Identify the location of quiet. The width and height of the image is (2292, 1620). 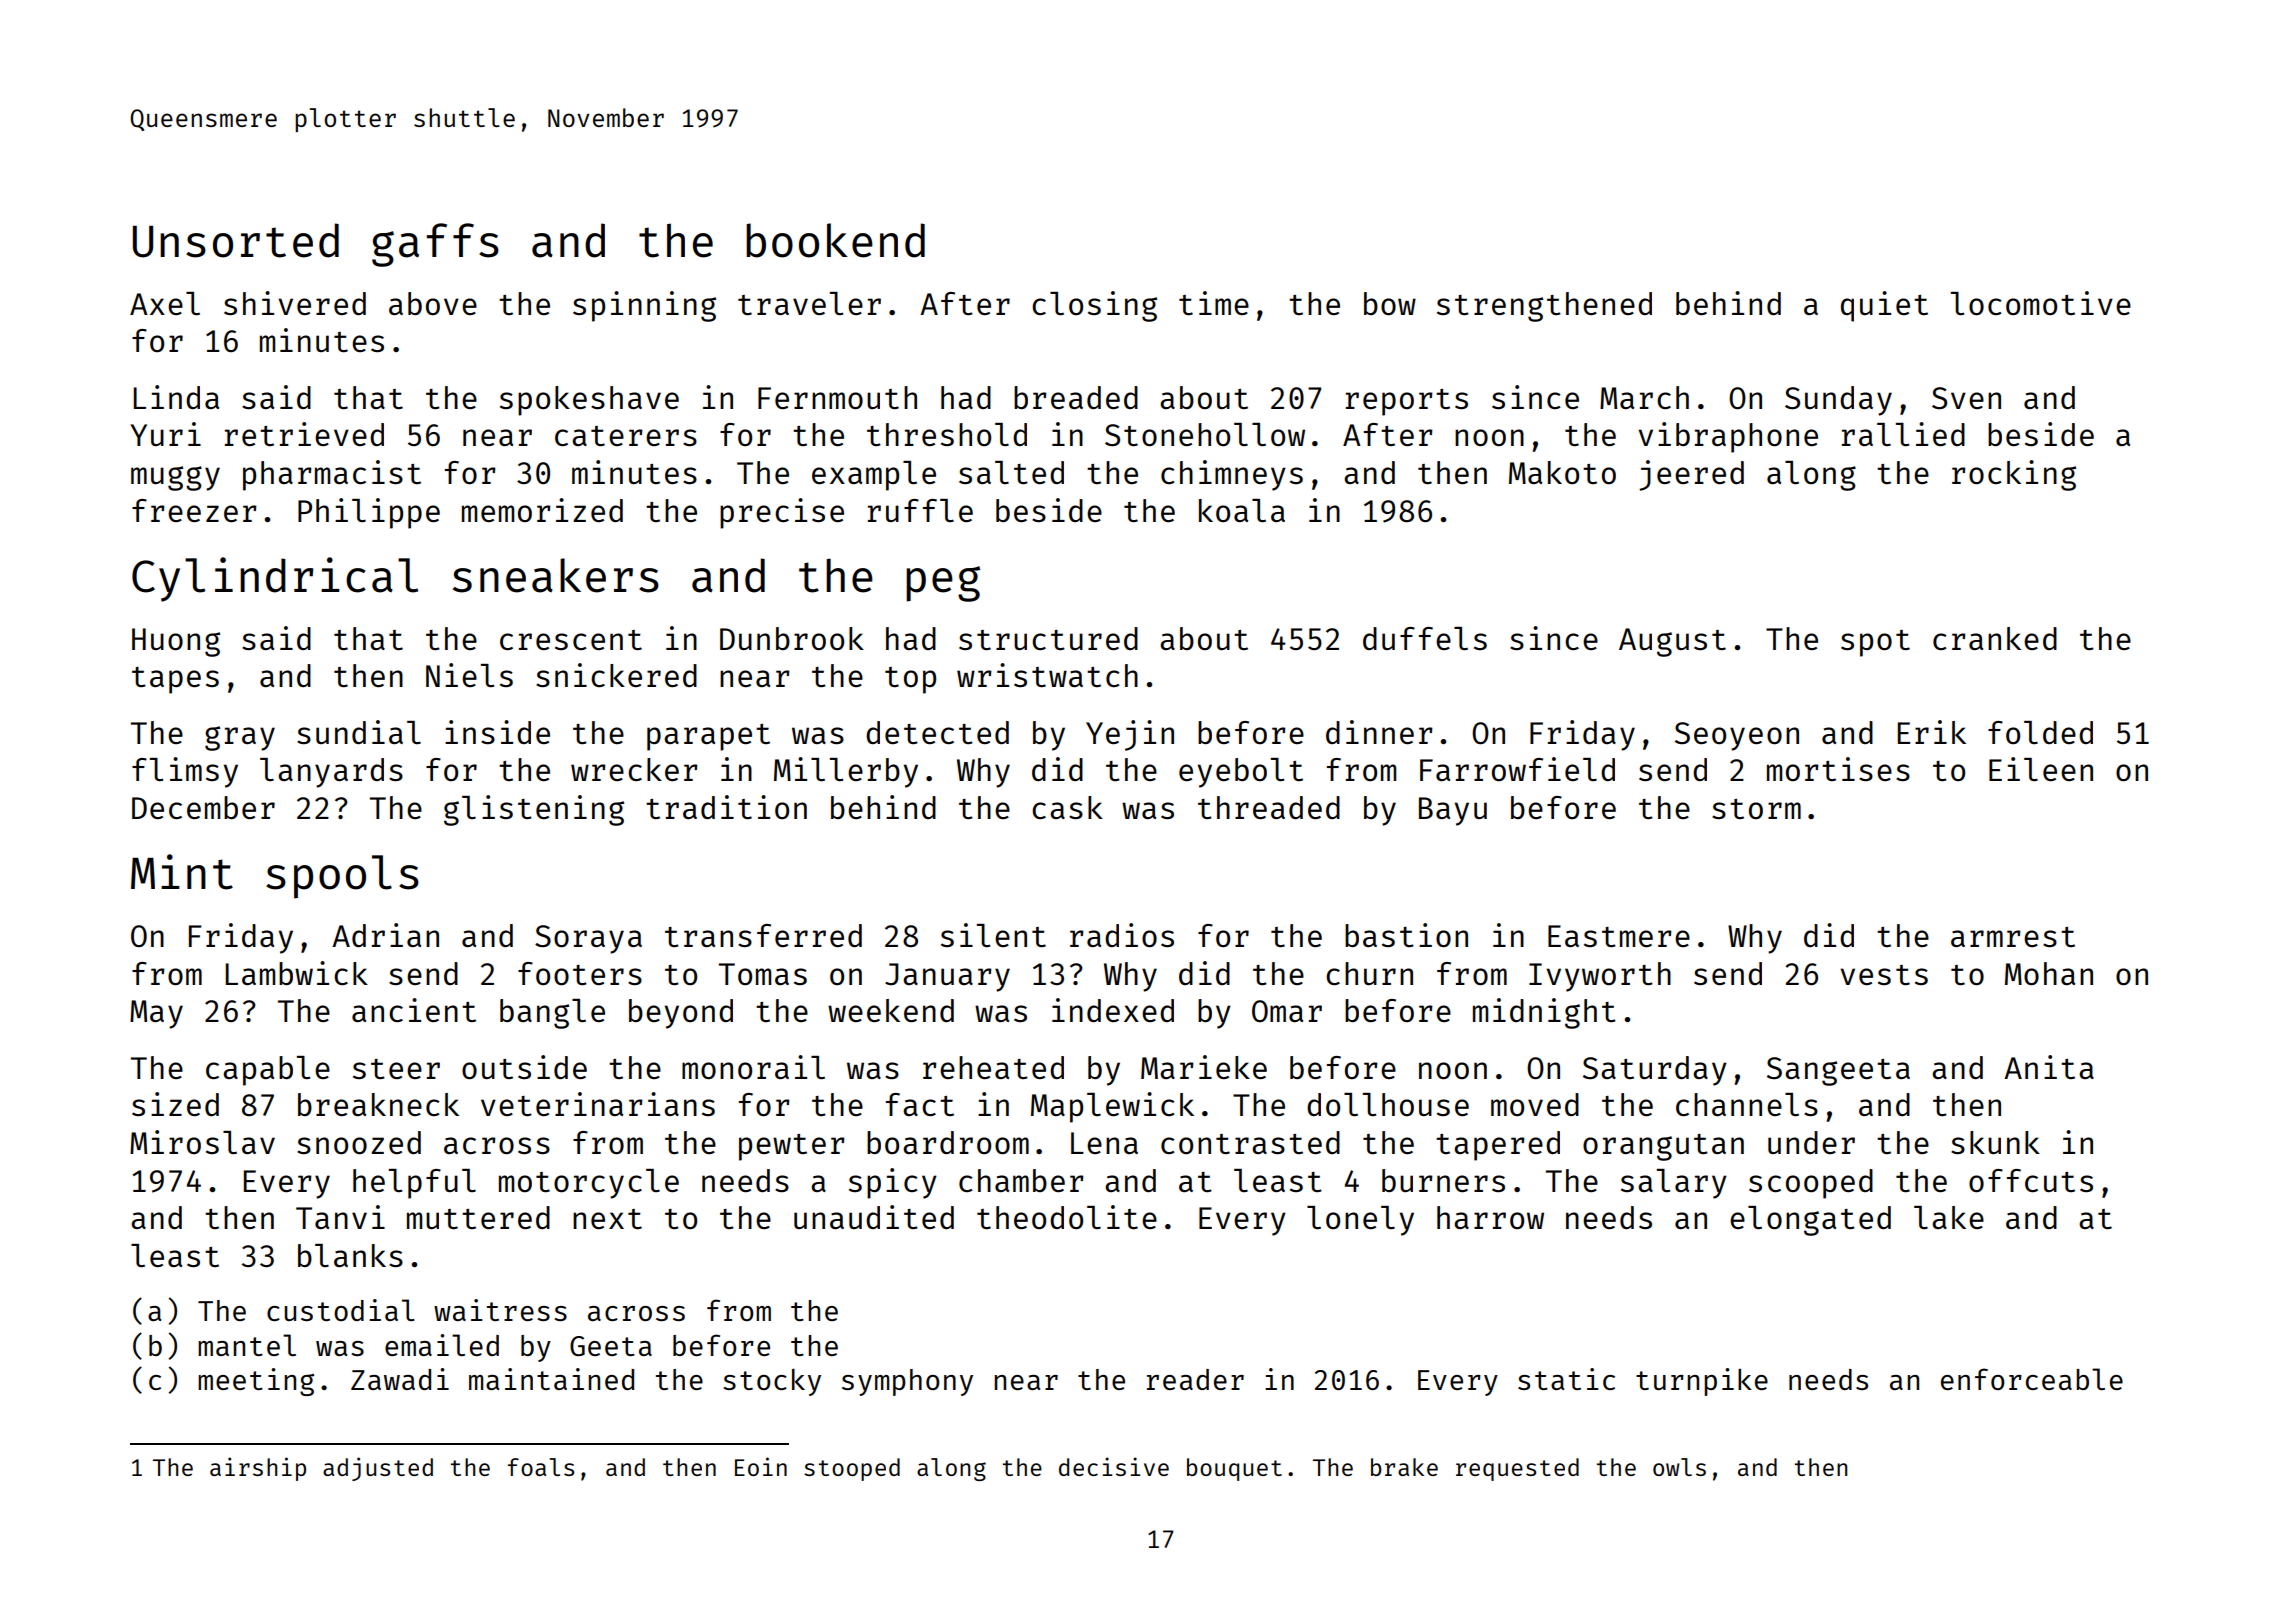
(1884, 306).
